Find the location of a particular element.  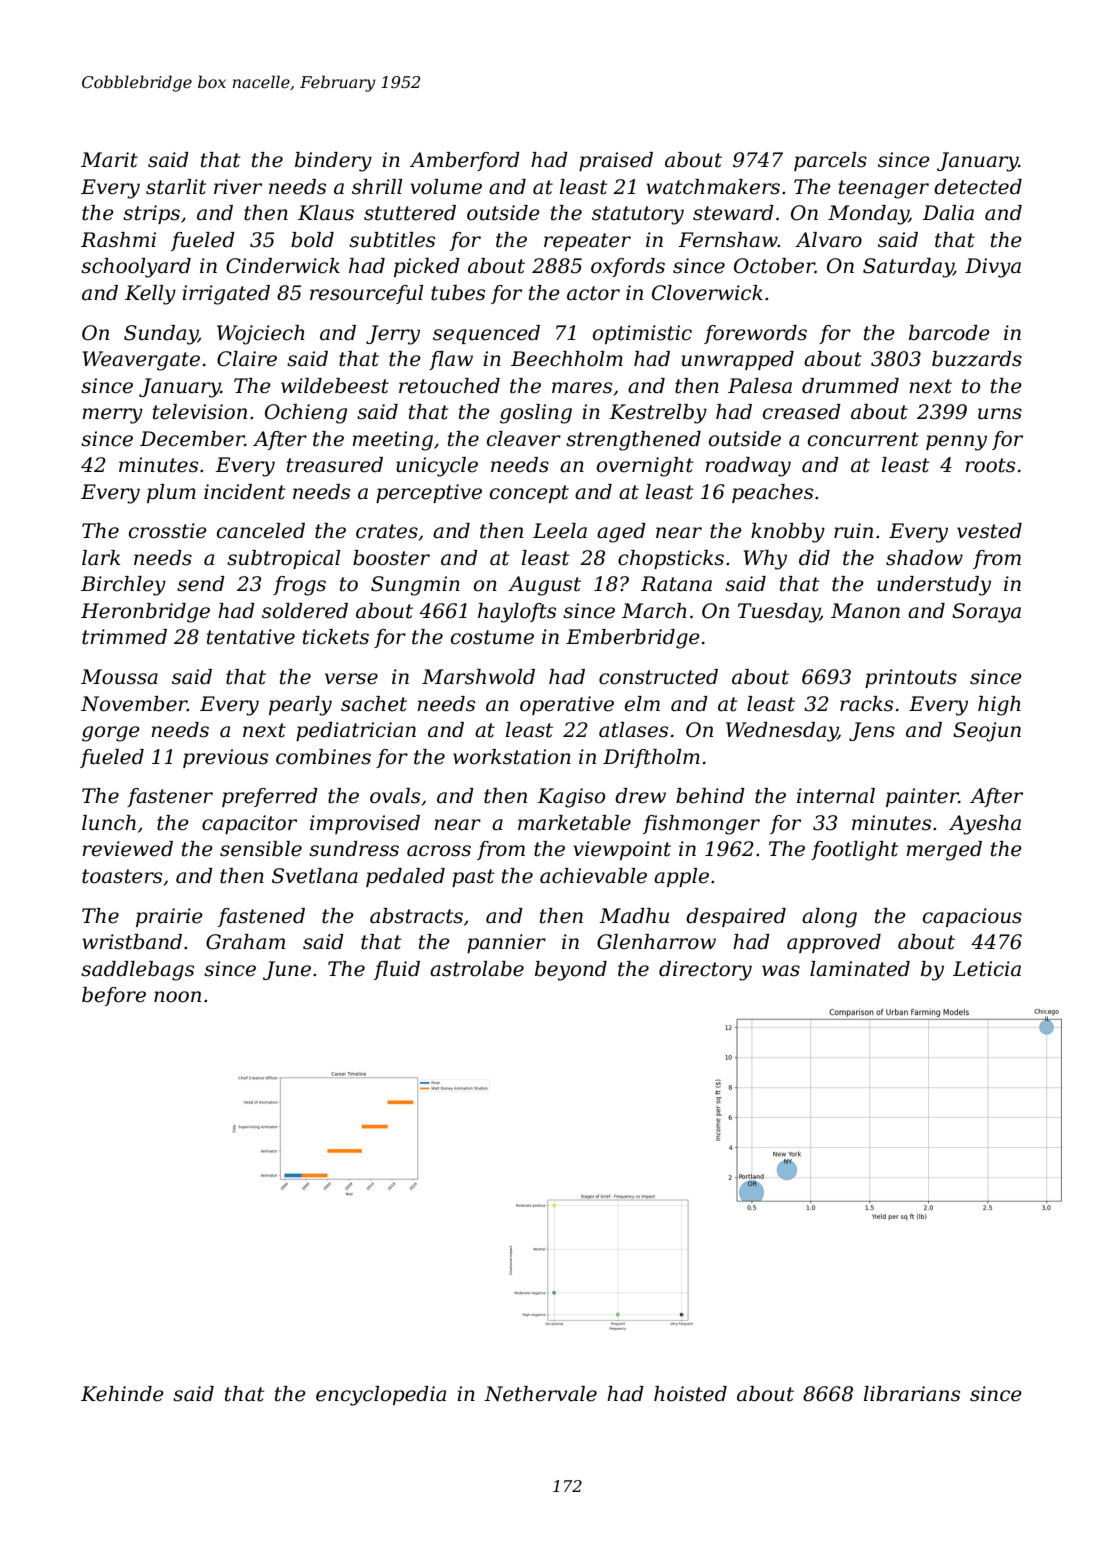

Amberford is located at coordinates (465, 161).
